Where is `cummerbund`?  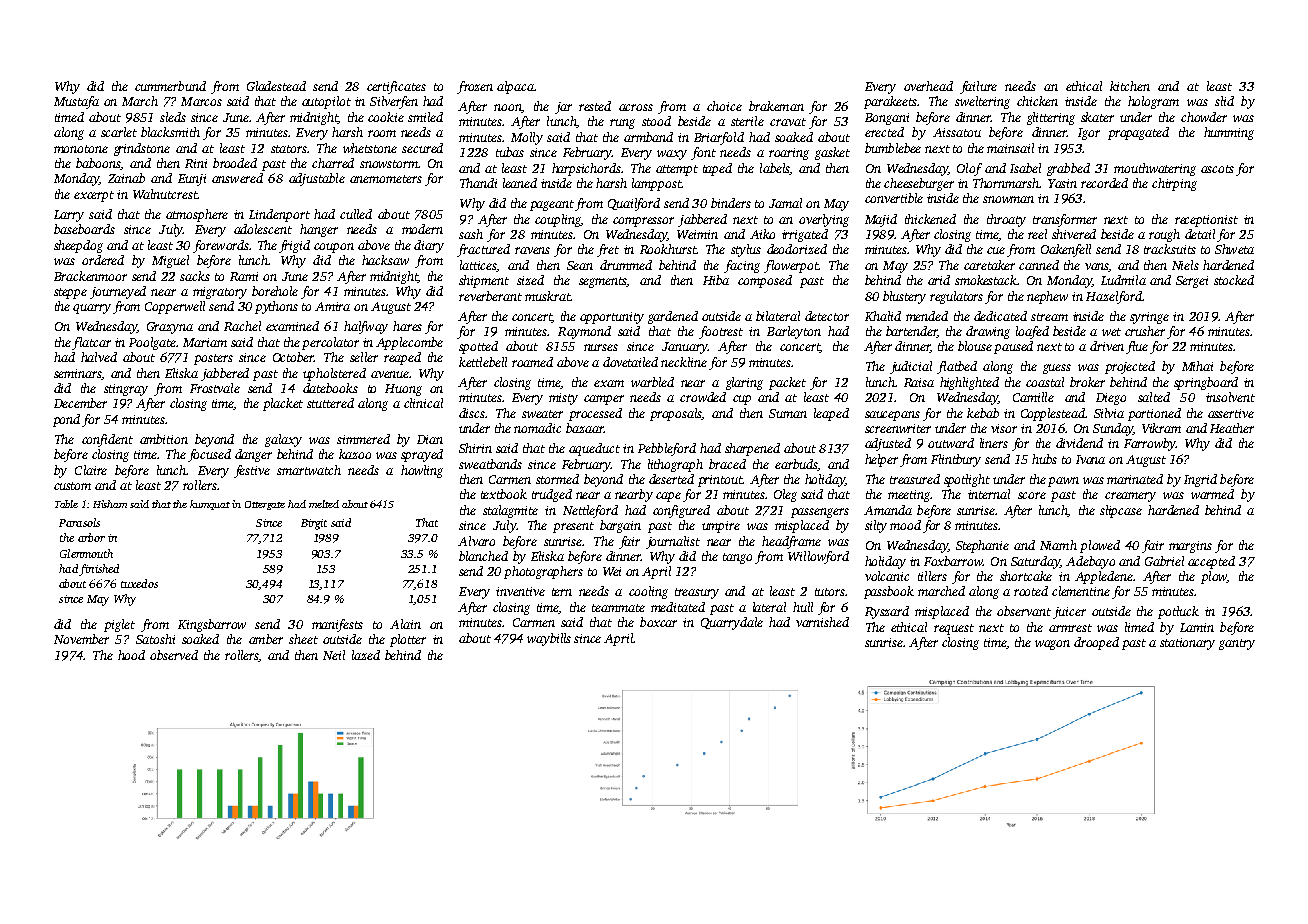 cummerbund is located at coordinates (170, 86).
